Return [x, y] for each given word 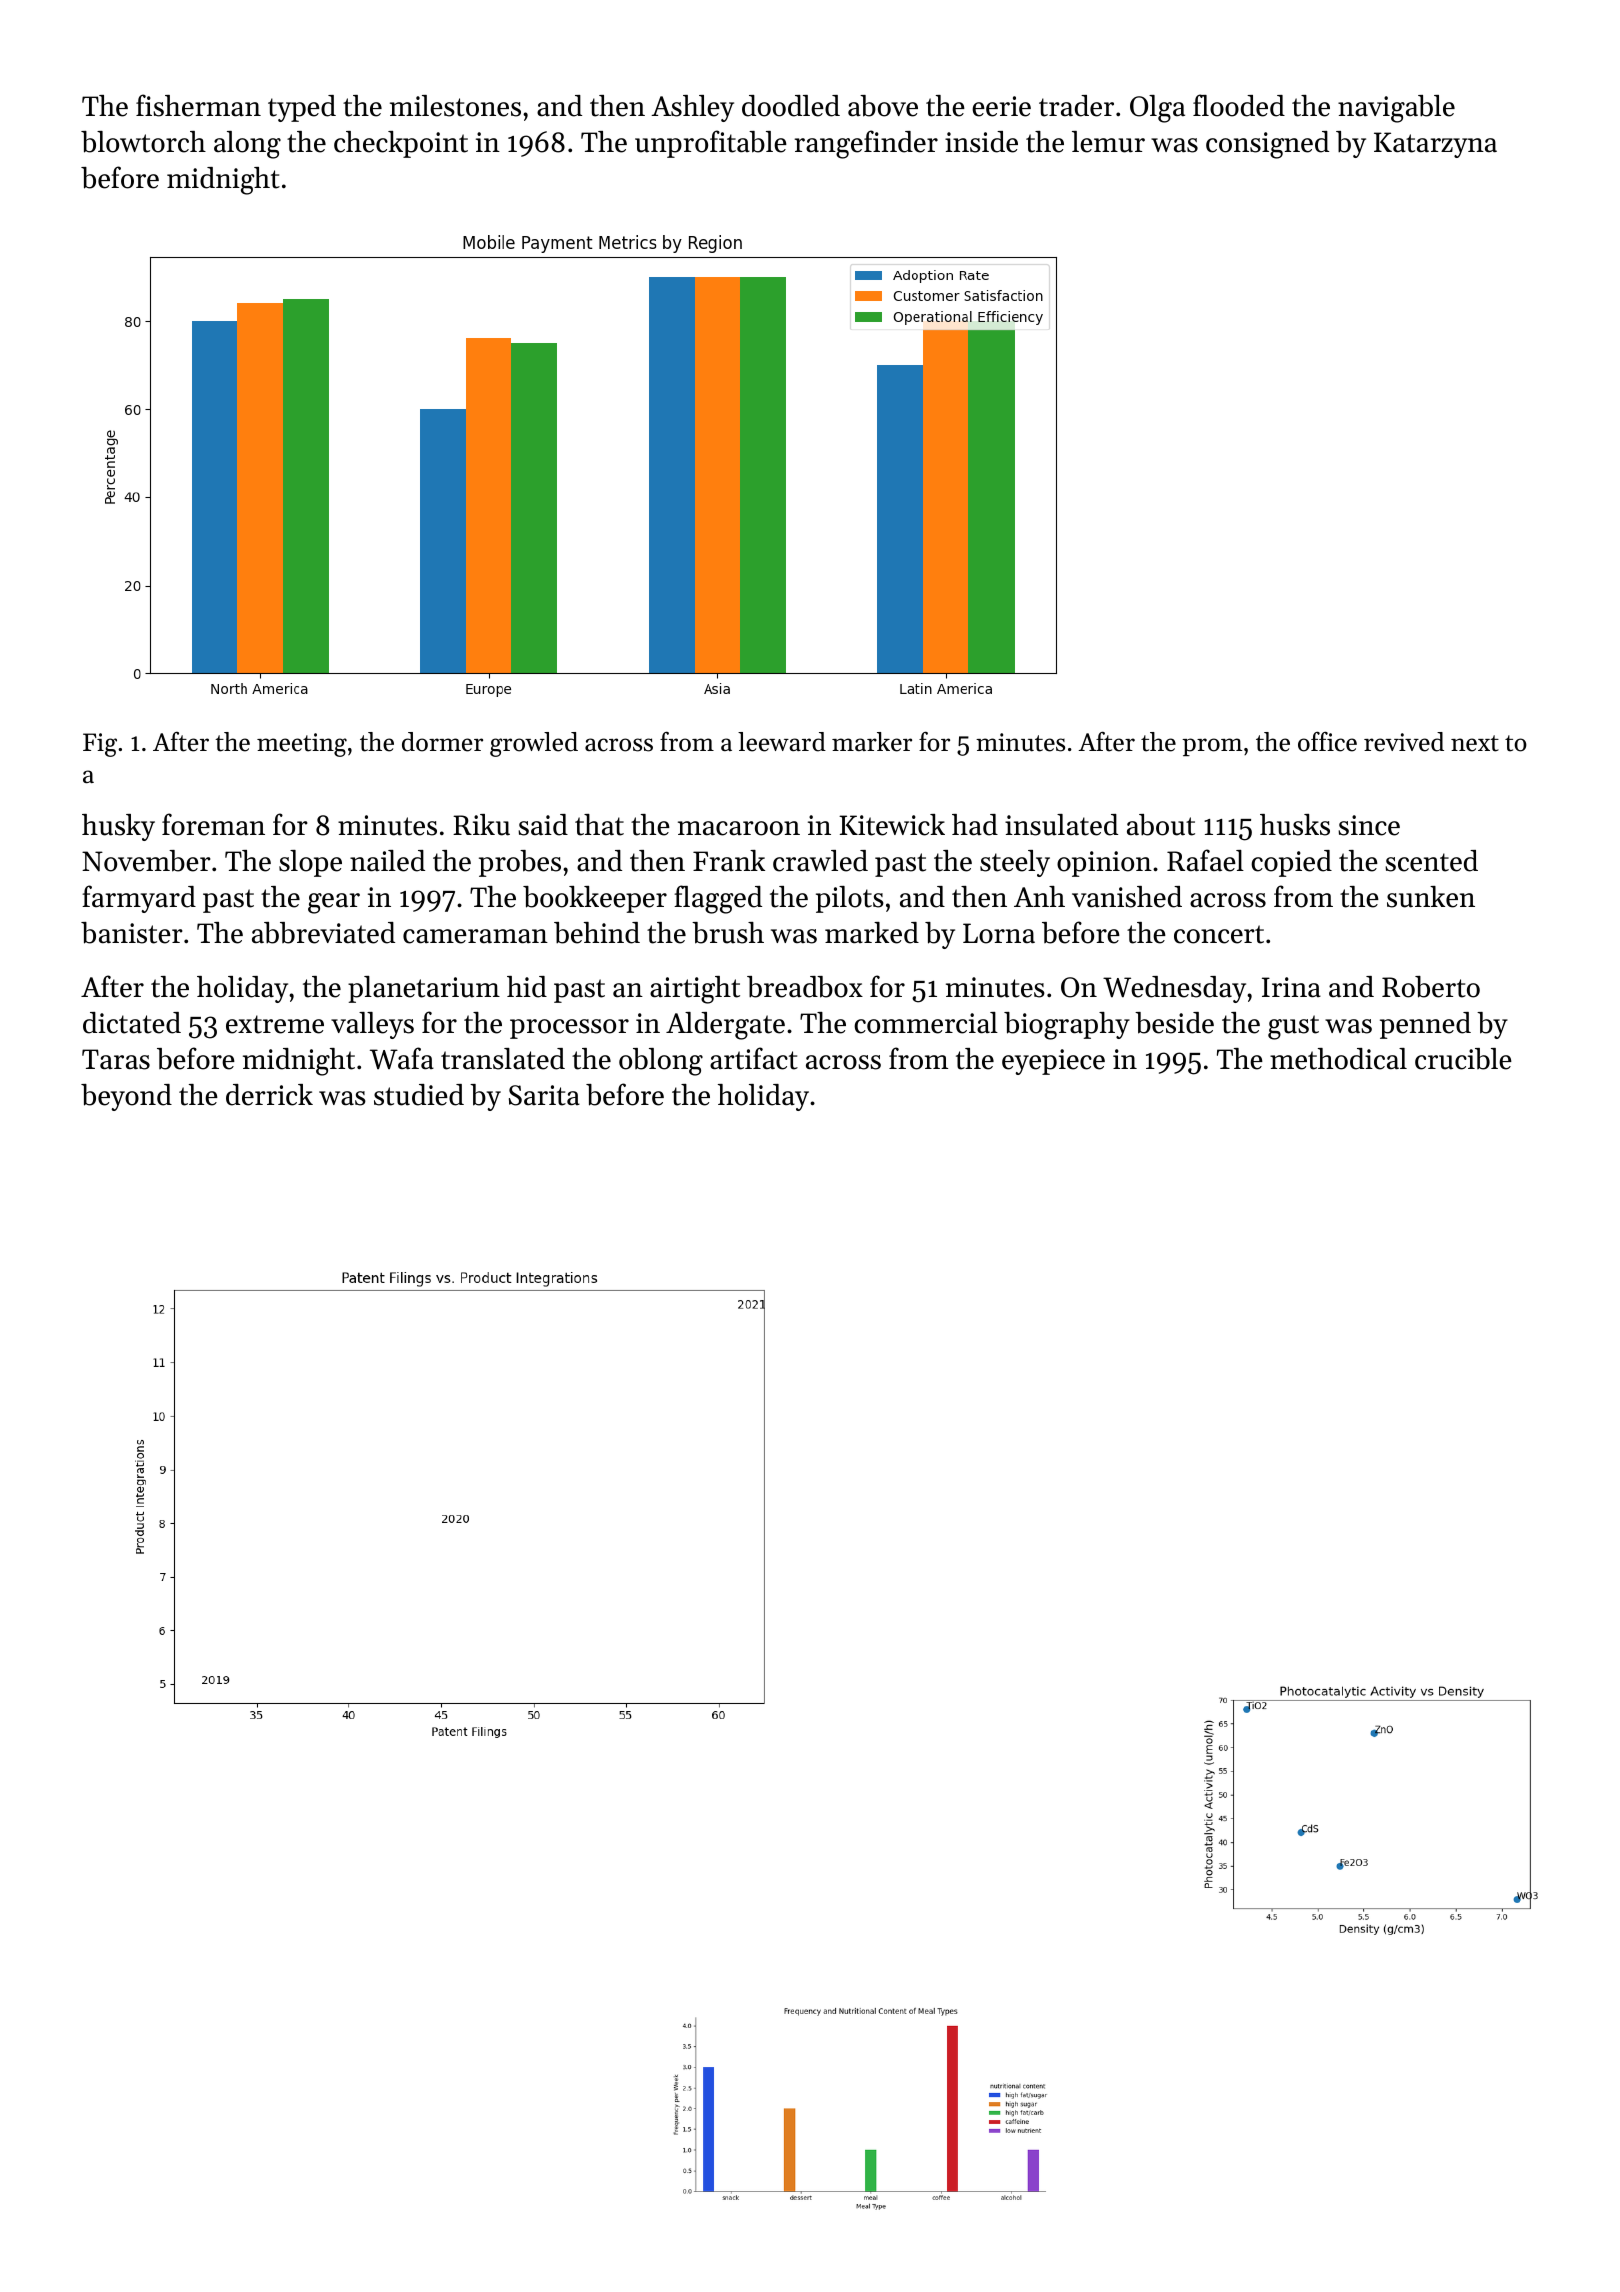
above [883, 106]
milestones [455, 106]
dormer [442, 742]
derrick [269, 1095]
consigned [1267, 145]
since [1369, 825]
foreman [213, 824]
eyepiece [1053, 1062]
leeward [782, 742]
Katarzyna [1435, 145]
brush [728, 933]
